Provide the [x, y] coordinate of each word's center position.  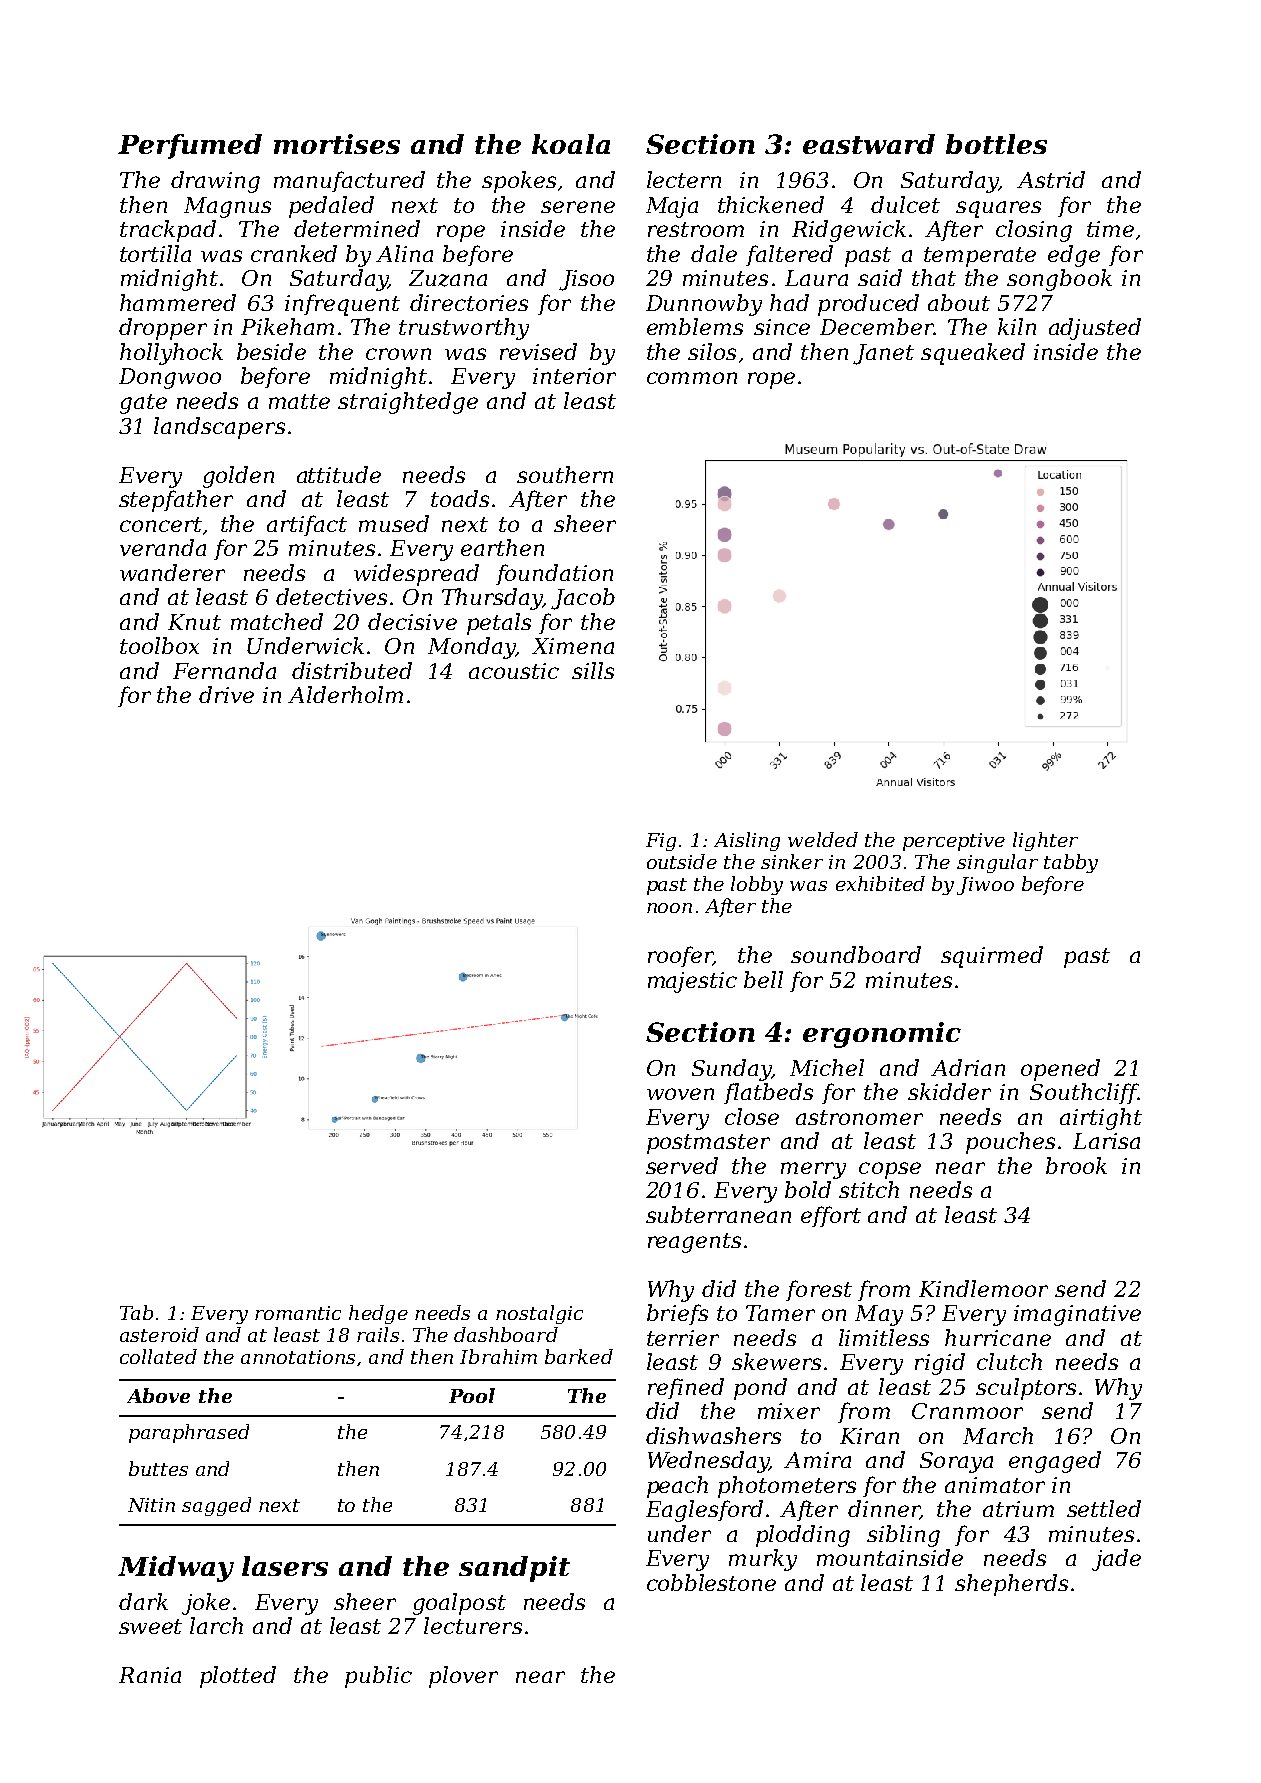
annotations [298, 1357]
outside [682, 861]
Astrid [1051, 179]
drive [226, 694]
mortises [337, 144]
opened [1060, 1070]
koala [571, 144]
